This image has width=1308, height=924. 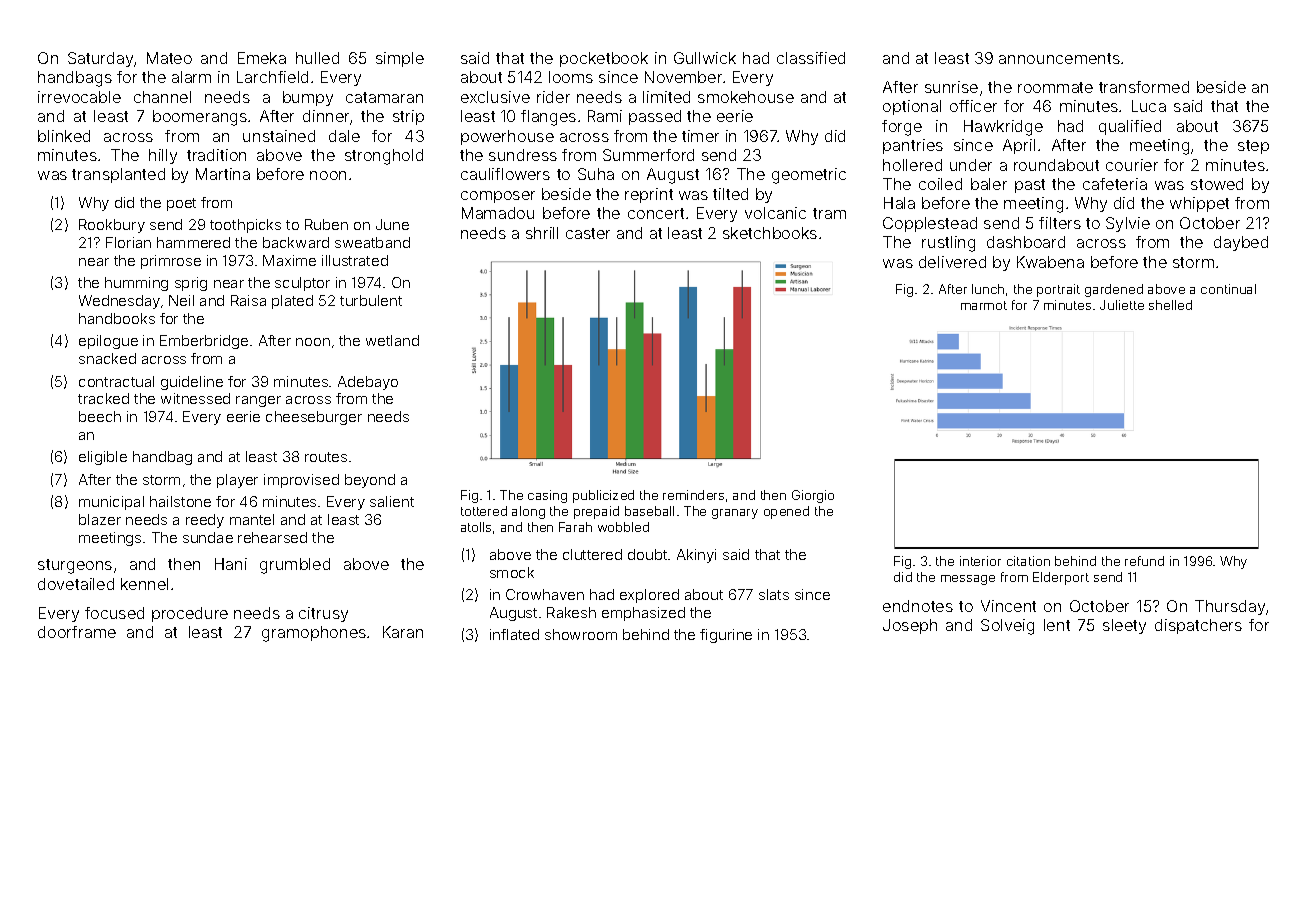 I want to click on irrevocable, so click(x=79, y=97).
